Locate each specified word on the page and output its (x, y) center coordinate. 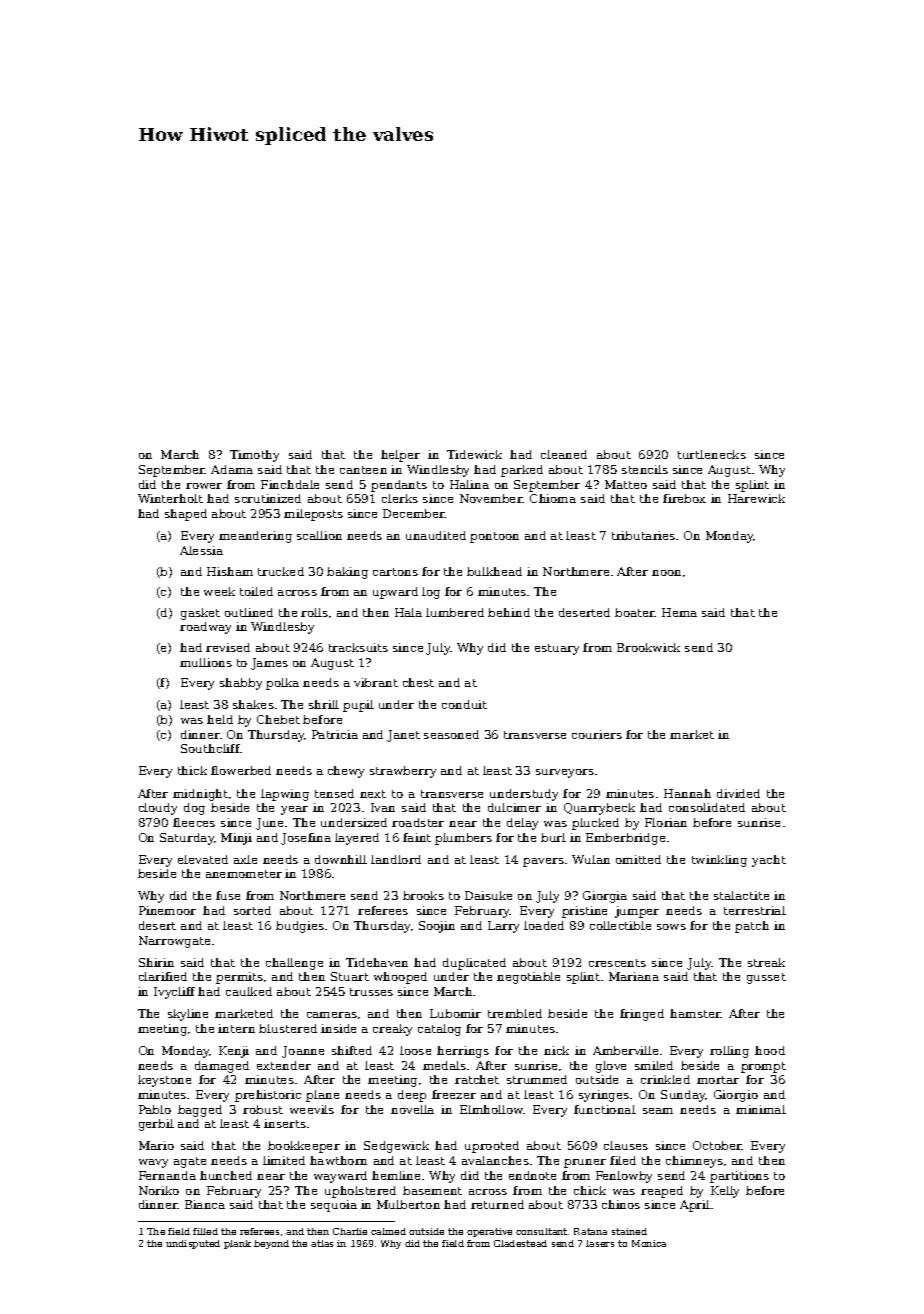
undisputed (193, 1244)
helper (400, 456)
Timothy (254, 456)
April (695, 1206)
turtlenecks (712, 454)
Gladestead (520, 1243)
